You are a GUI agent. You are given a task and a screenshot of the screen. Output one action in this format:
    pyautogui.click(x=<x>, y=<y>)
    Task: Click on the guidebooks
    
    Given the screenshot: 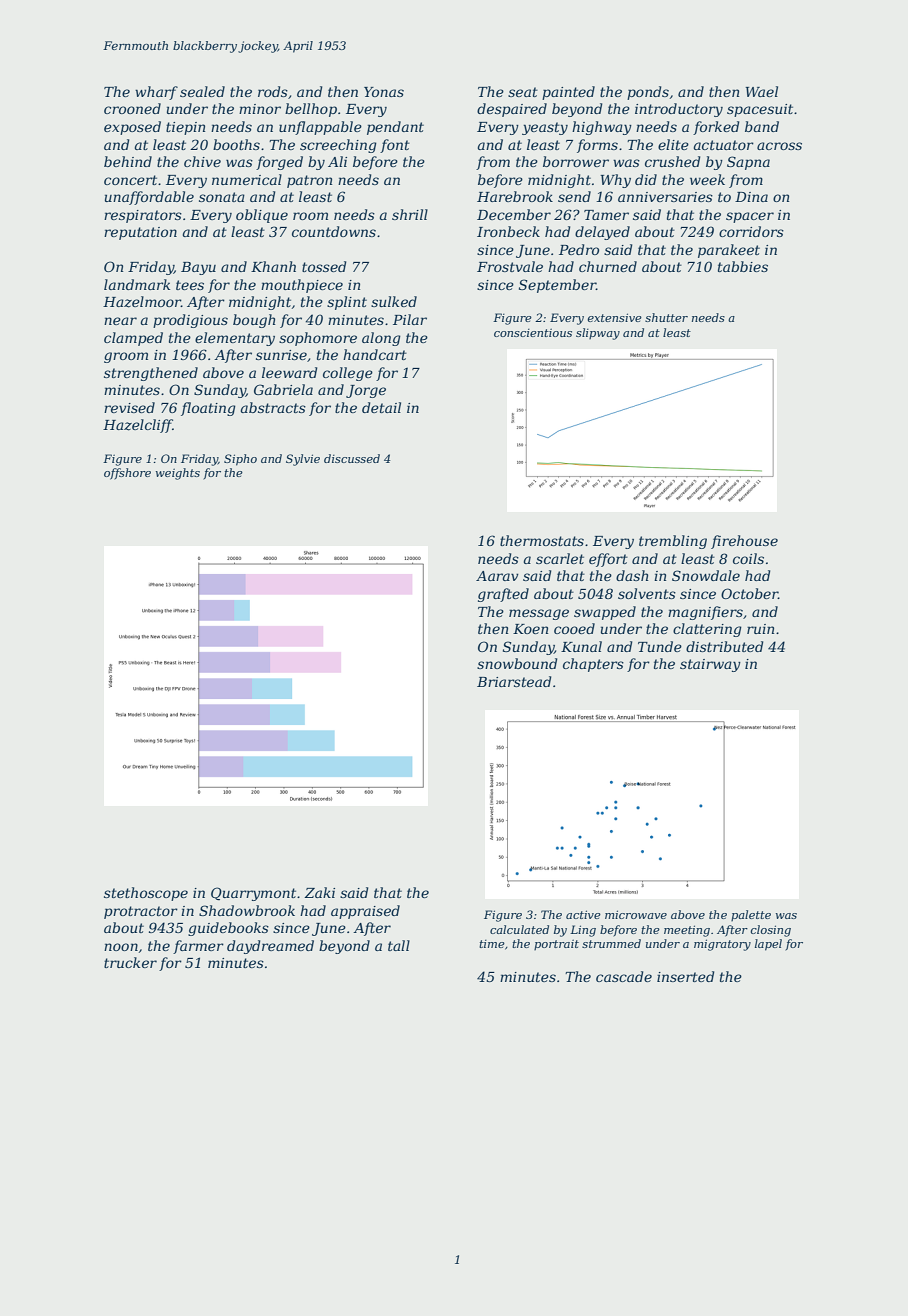 What is the action you would take?
    pyautogui.click(x=228, y=929)
